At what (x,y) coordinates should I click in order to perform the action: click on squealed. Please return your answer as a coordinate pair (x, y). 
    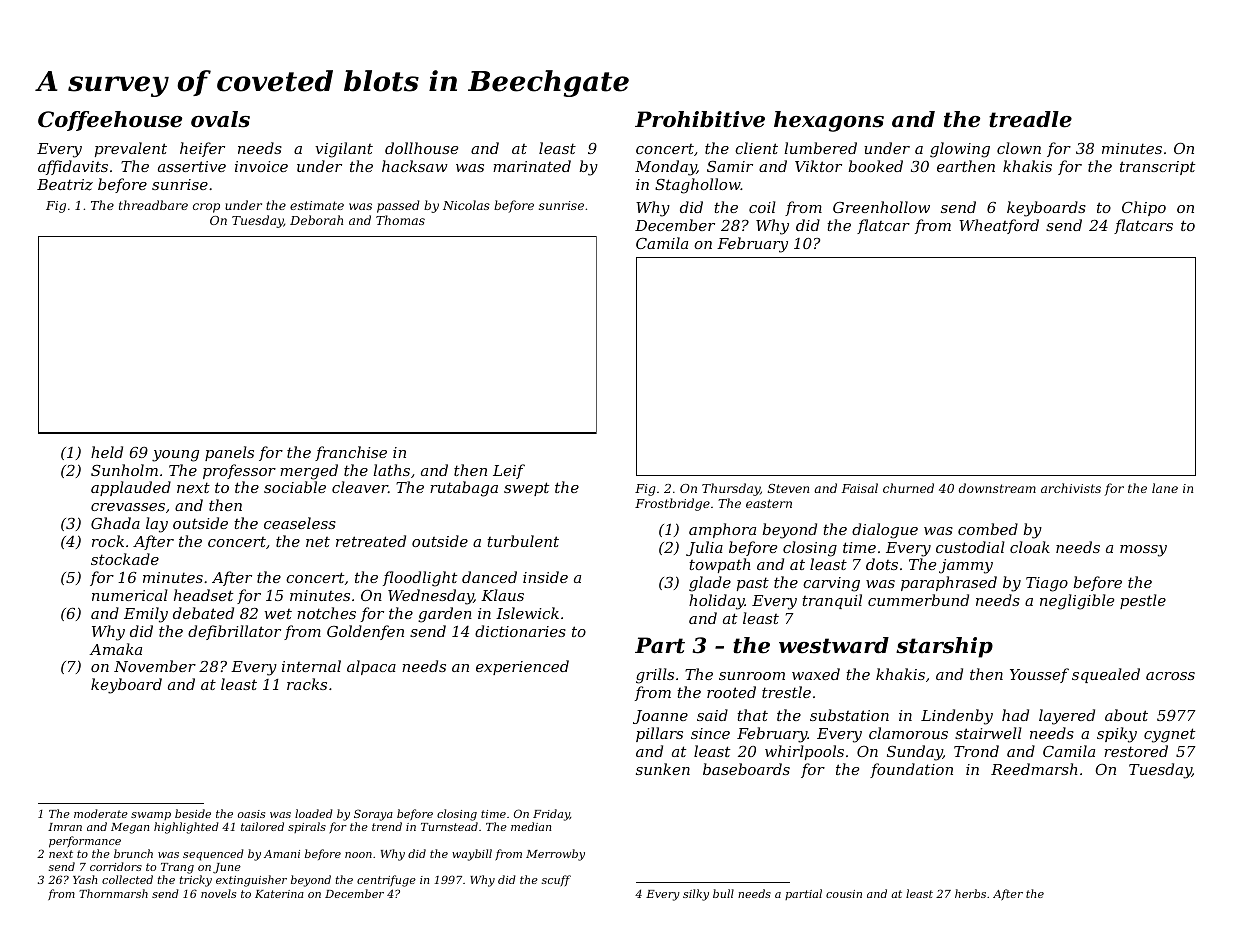
    Looking at the image, I should click on (1106, 675).
